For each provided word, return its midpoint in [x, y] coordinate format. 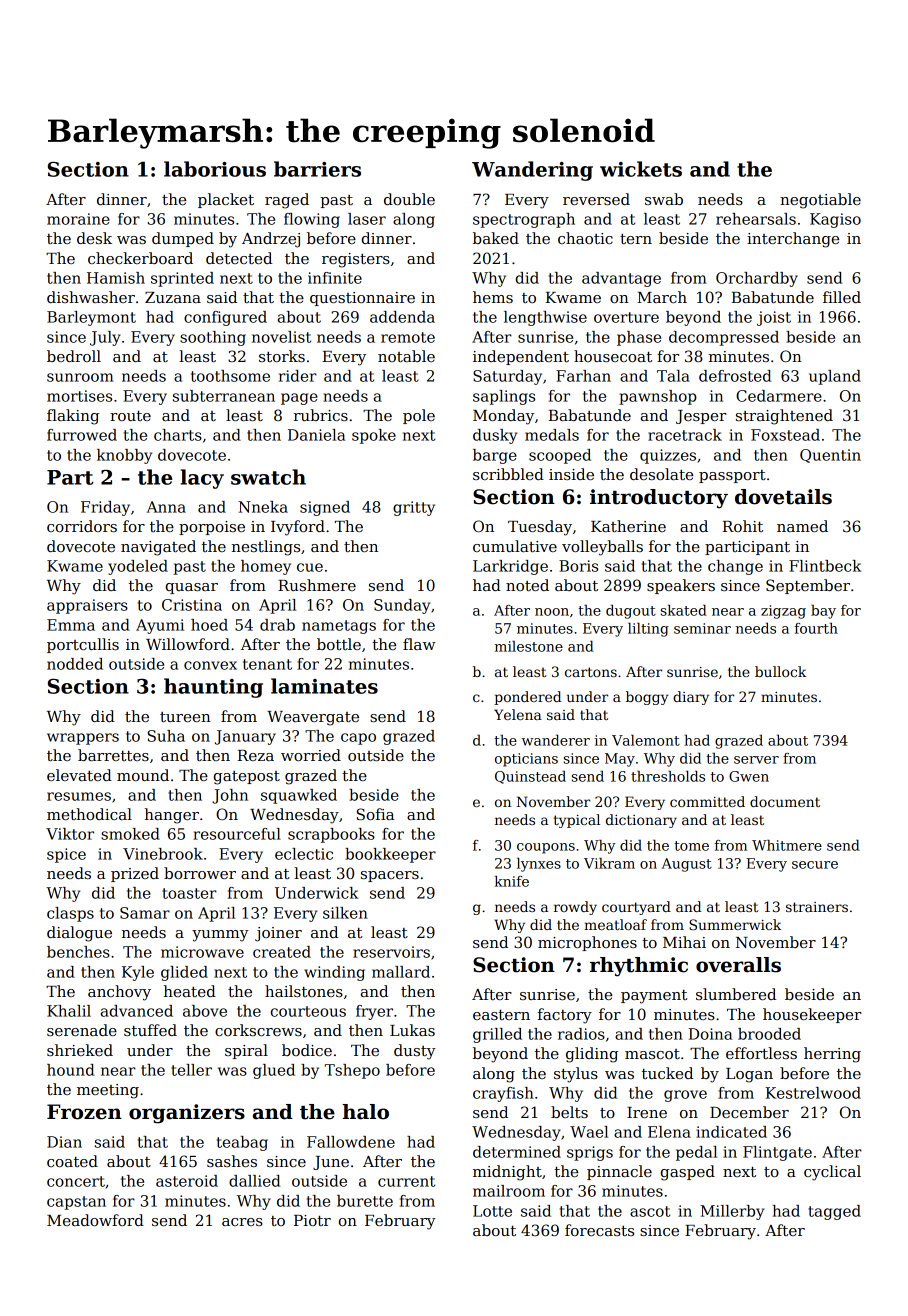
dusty [415, 1052]
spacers [390, 876]
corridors [82, 526]
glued [274, 1071]
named [802, 526]
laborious [215, 169]
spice [66, 855]
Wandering [532, 171]
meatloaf [615, 924]
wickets [641, 169]
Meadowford [95, 1220]
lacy [202, 479]
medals [552, 435]
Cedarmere [779, 396]
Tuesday [540, 528]
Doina [710, 1034]
